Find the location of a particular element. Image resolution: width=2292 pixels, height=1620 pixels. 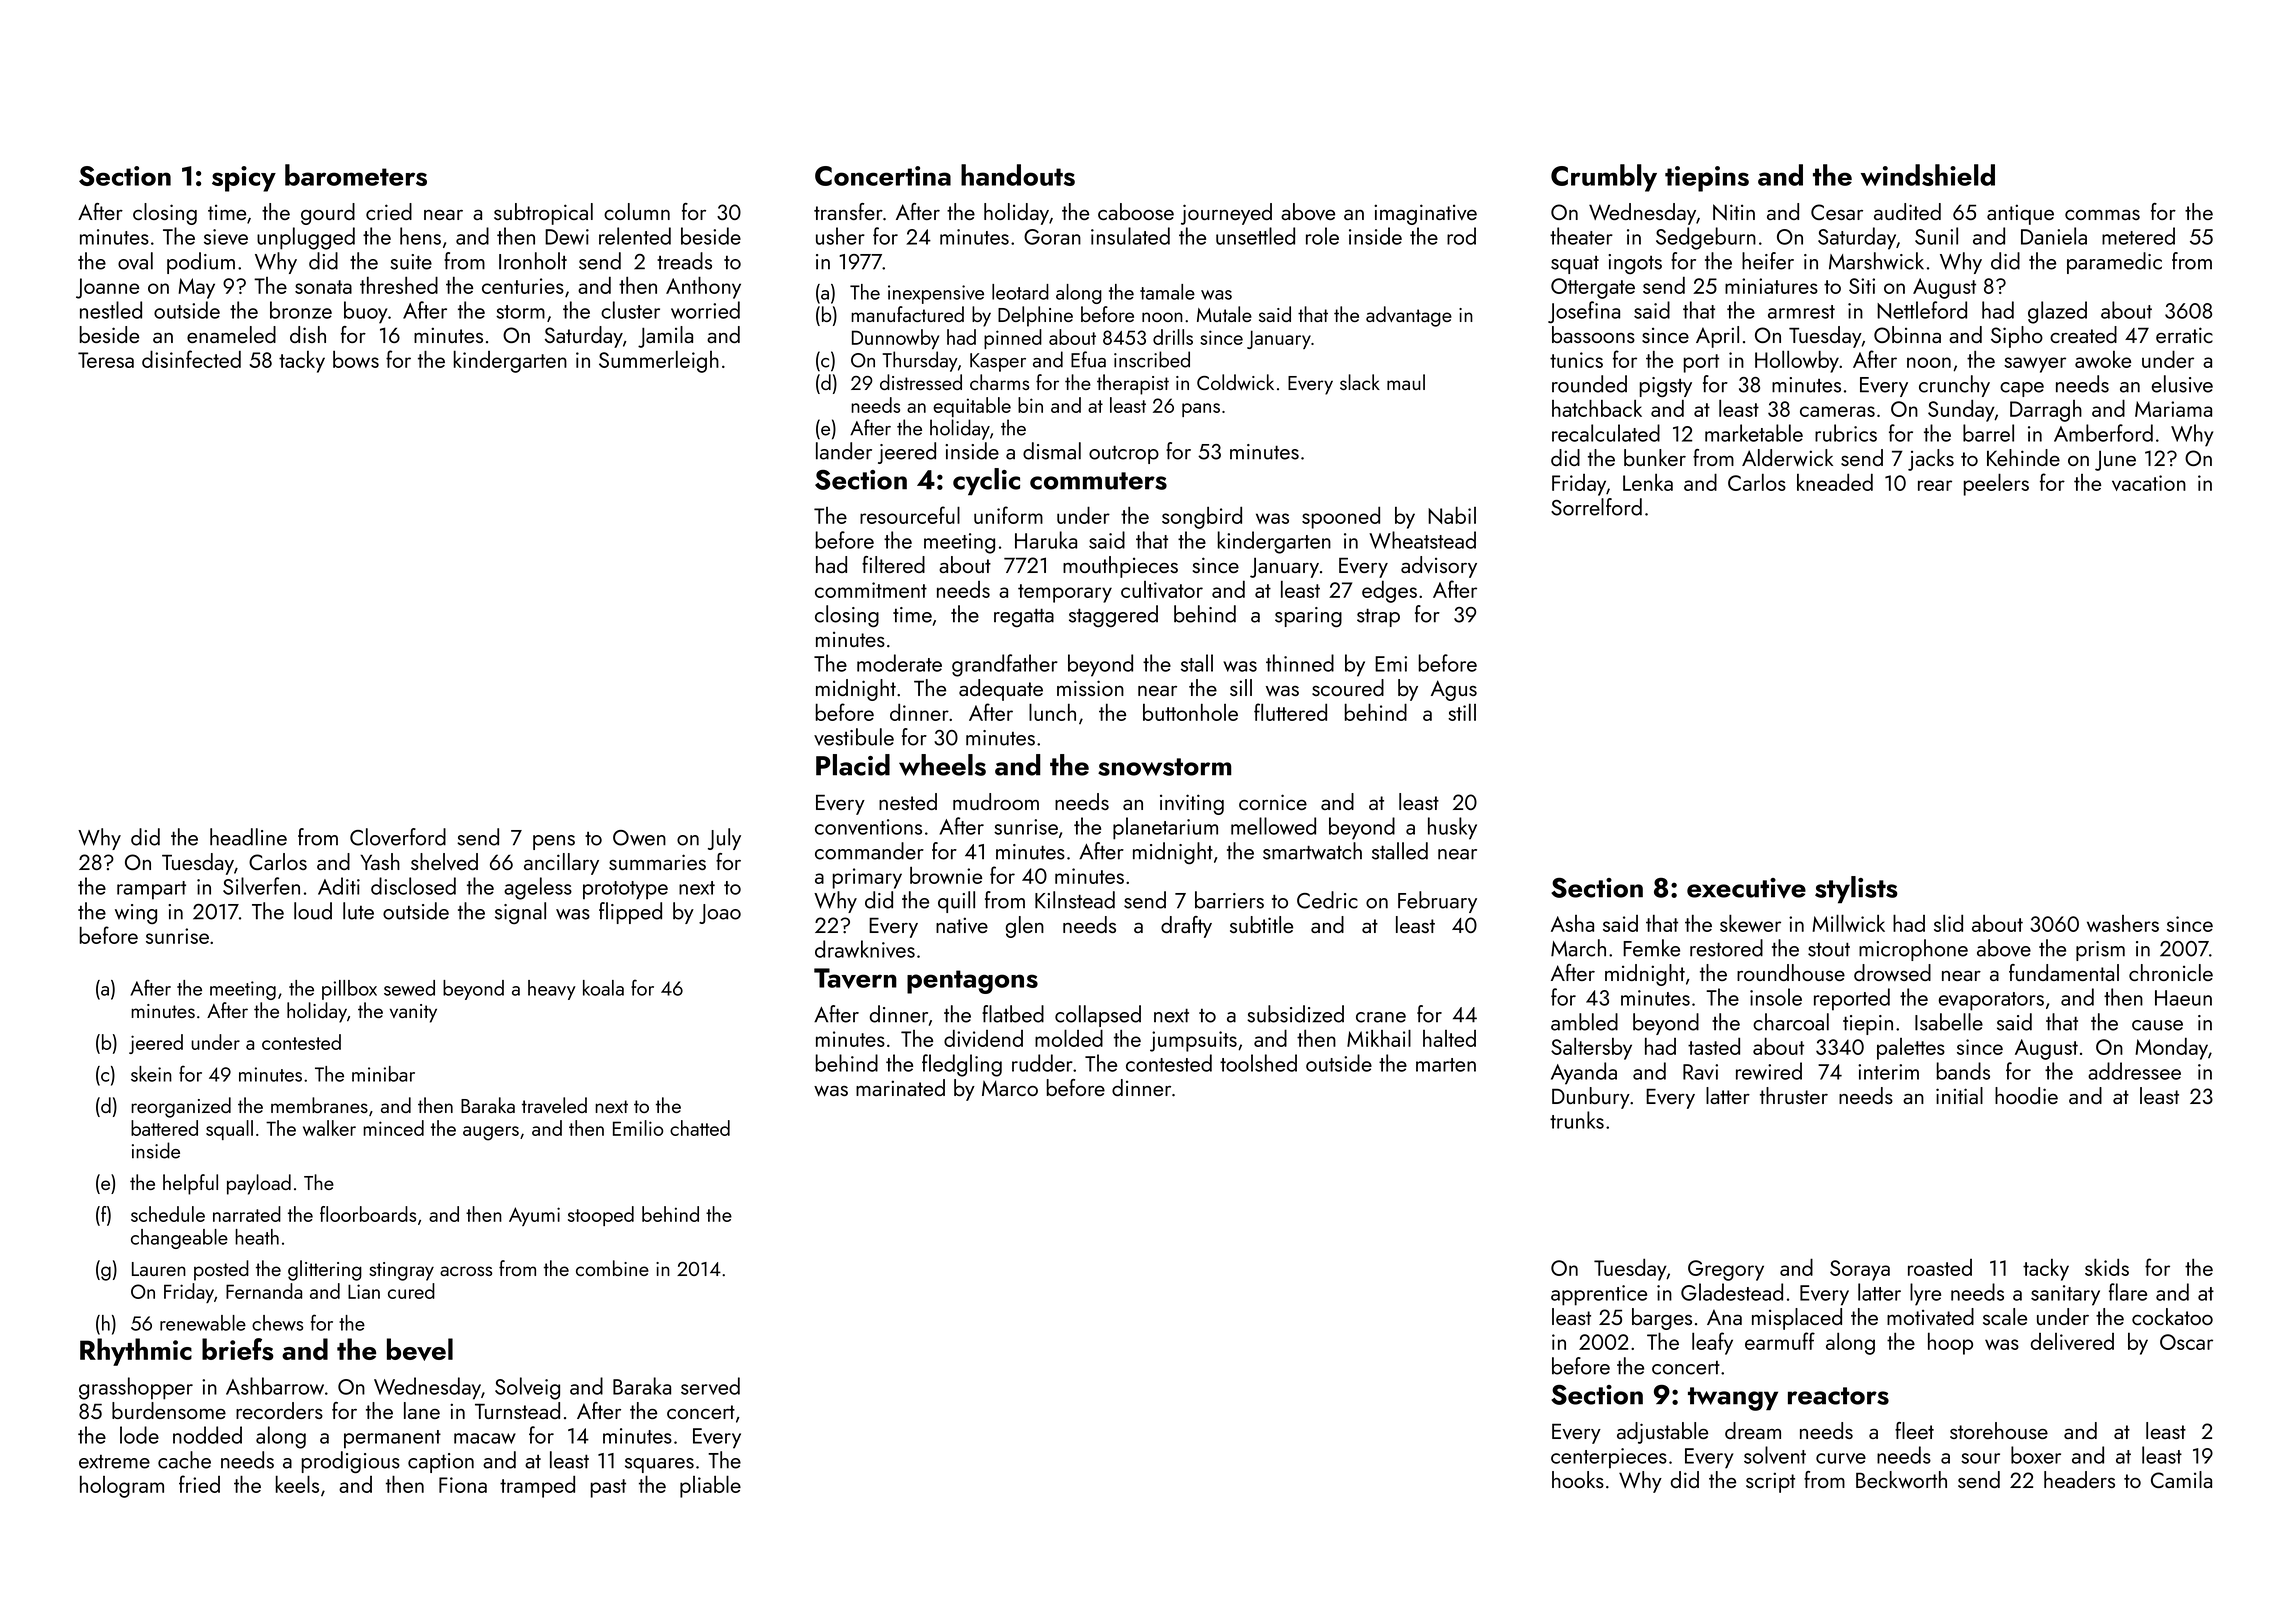

Marco is located at coordinates (1010, 1088).
